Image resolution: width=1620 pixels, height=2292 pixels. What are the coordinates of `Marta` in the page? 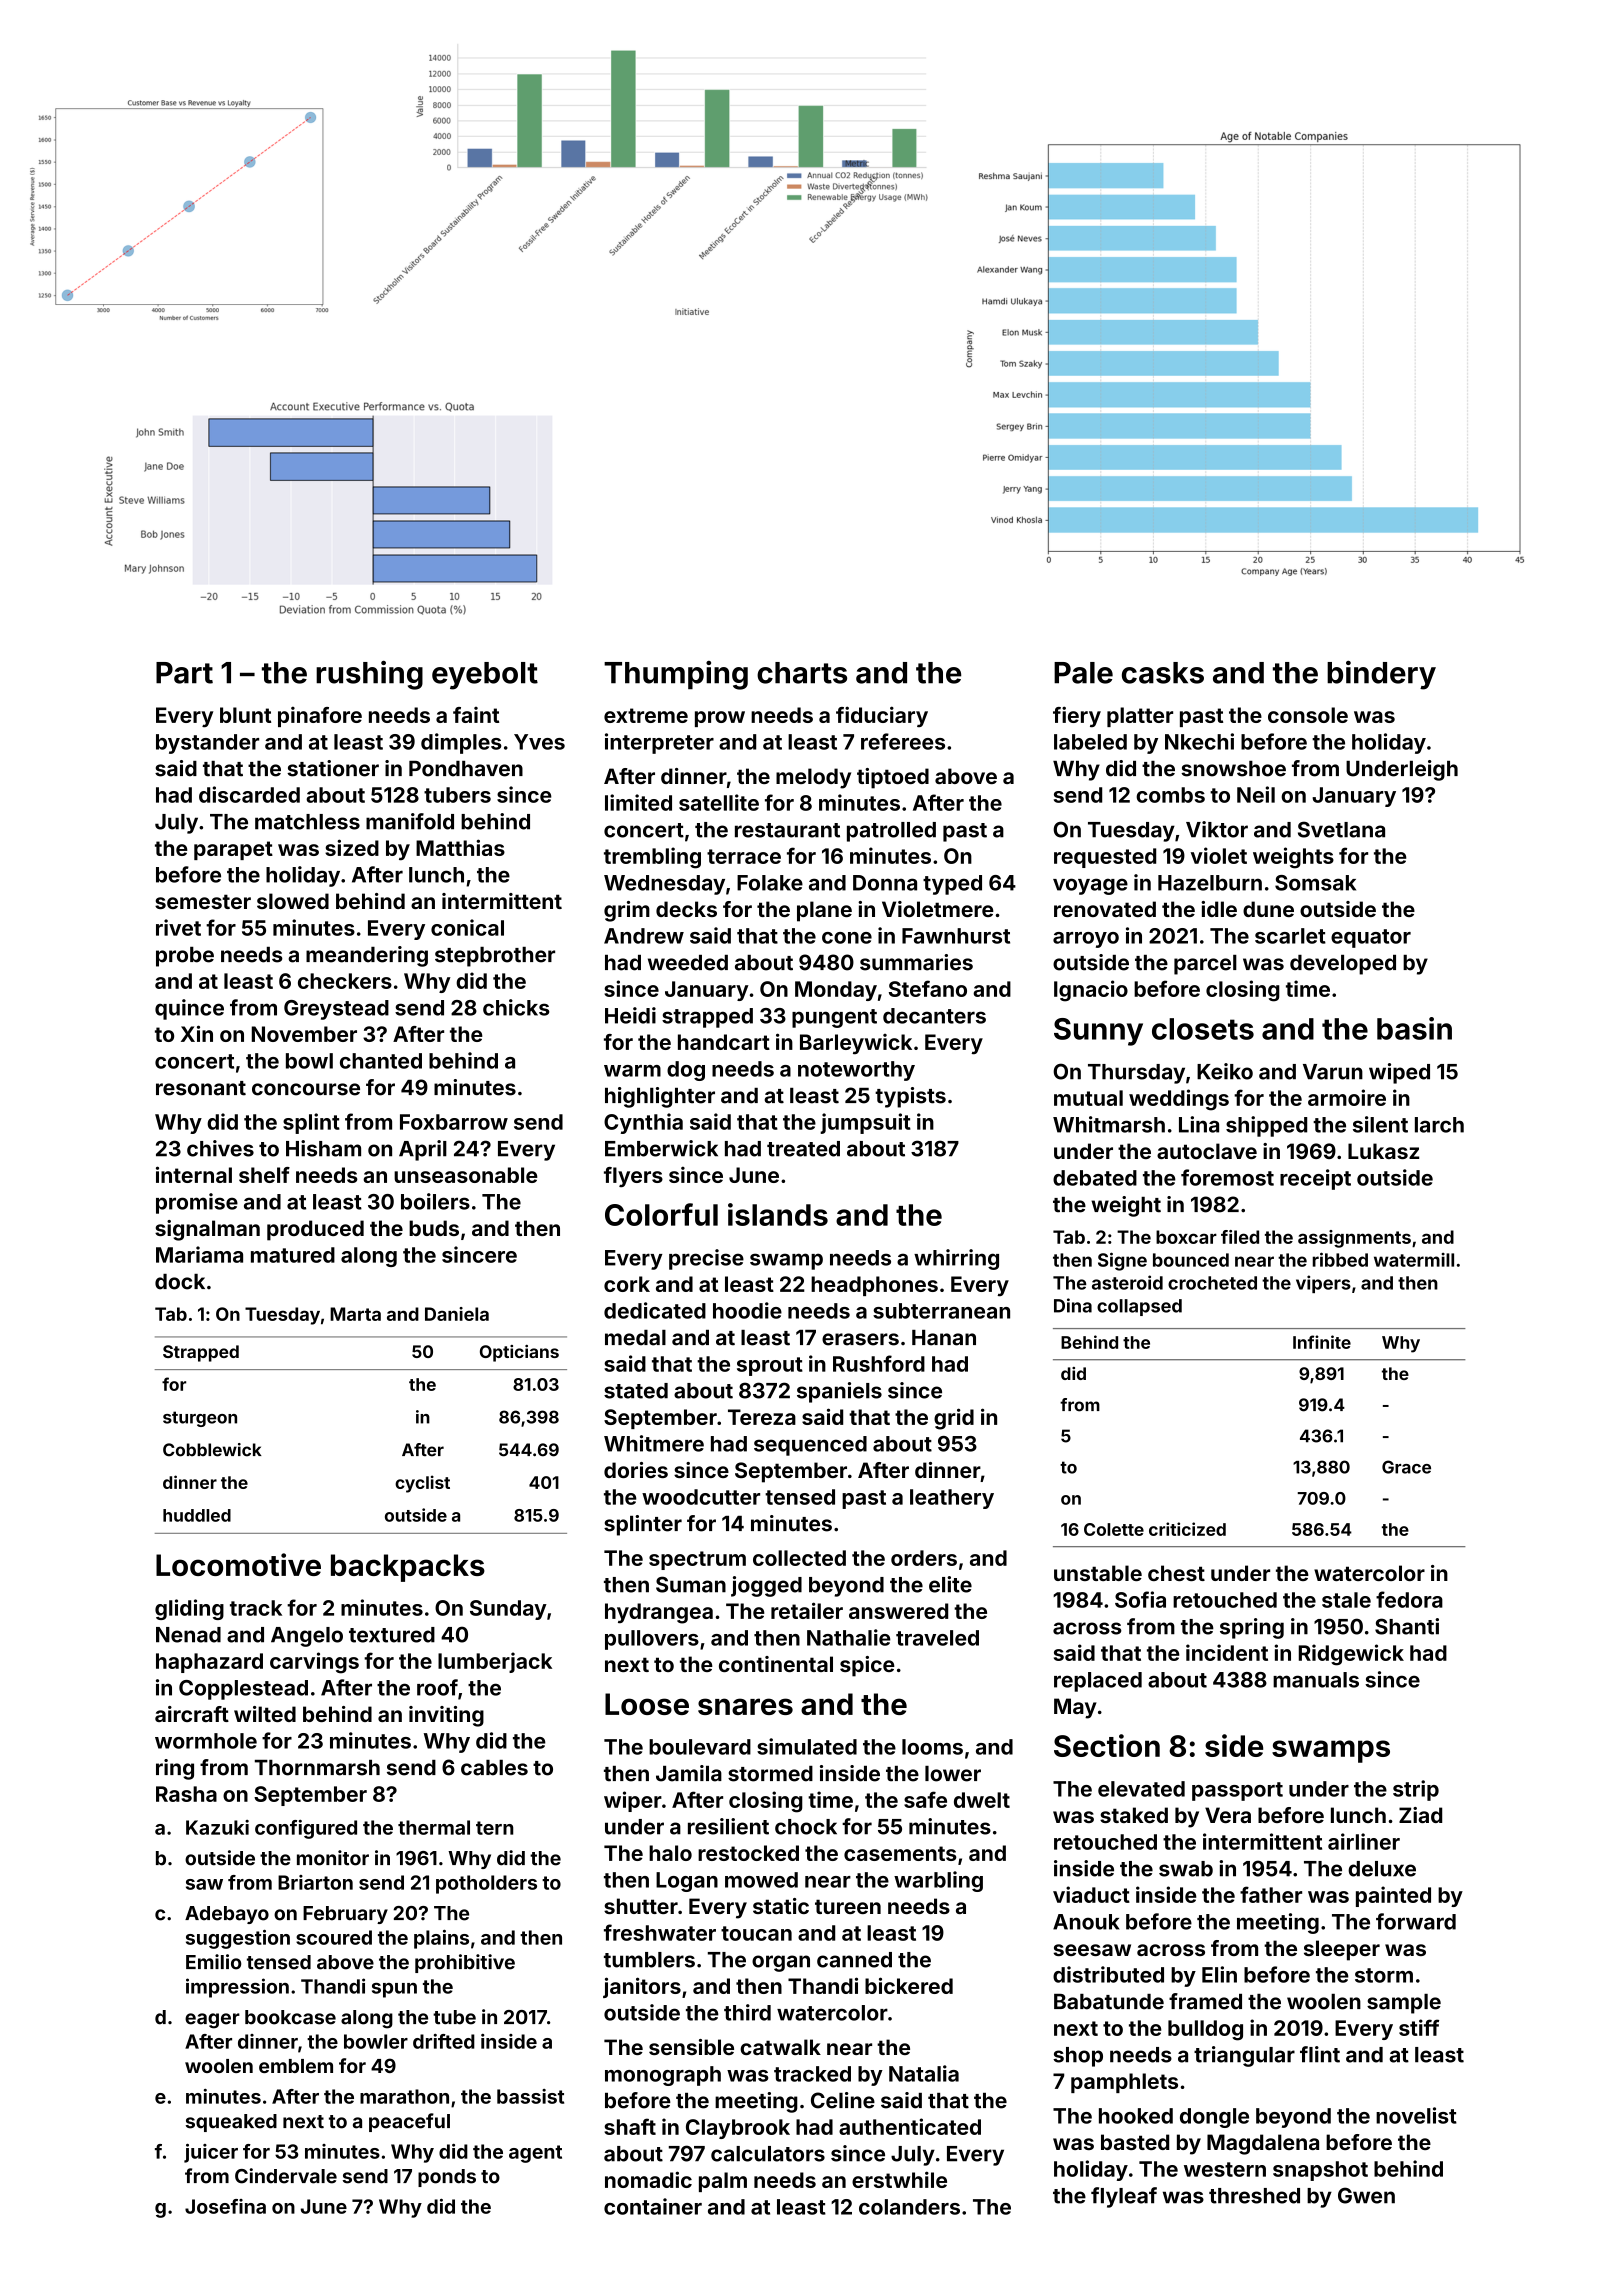 It's located at (355, 1314).
